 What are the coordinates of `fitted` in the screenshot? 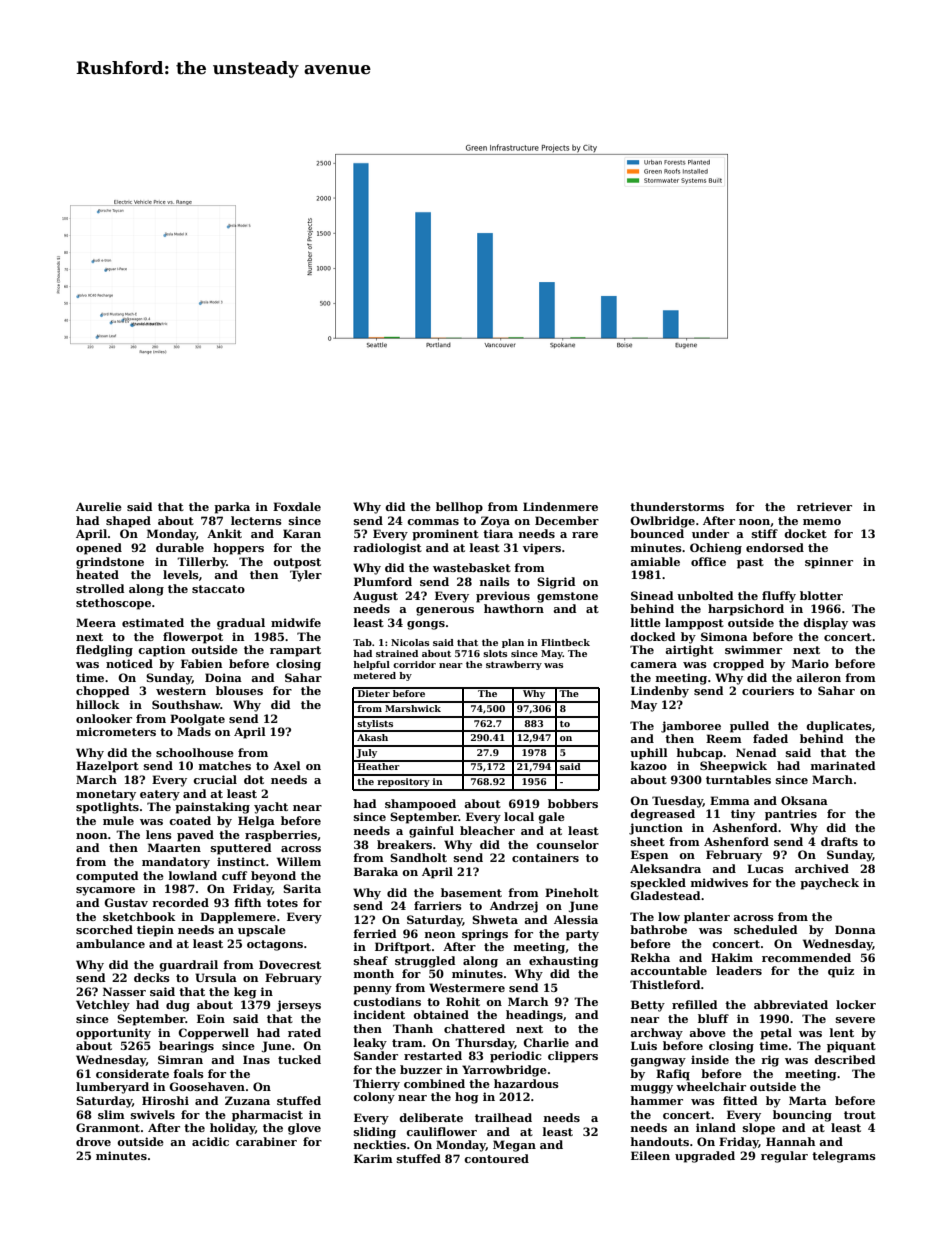 It's located at (740, 1100).
